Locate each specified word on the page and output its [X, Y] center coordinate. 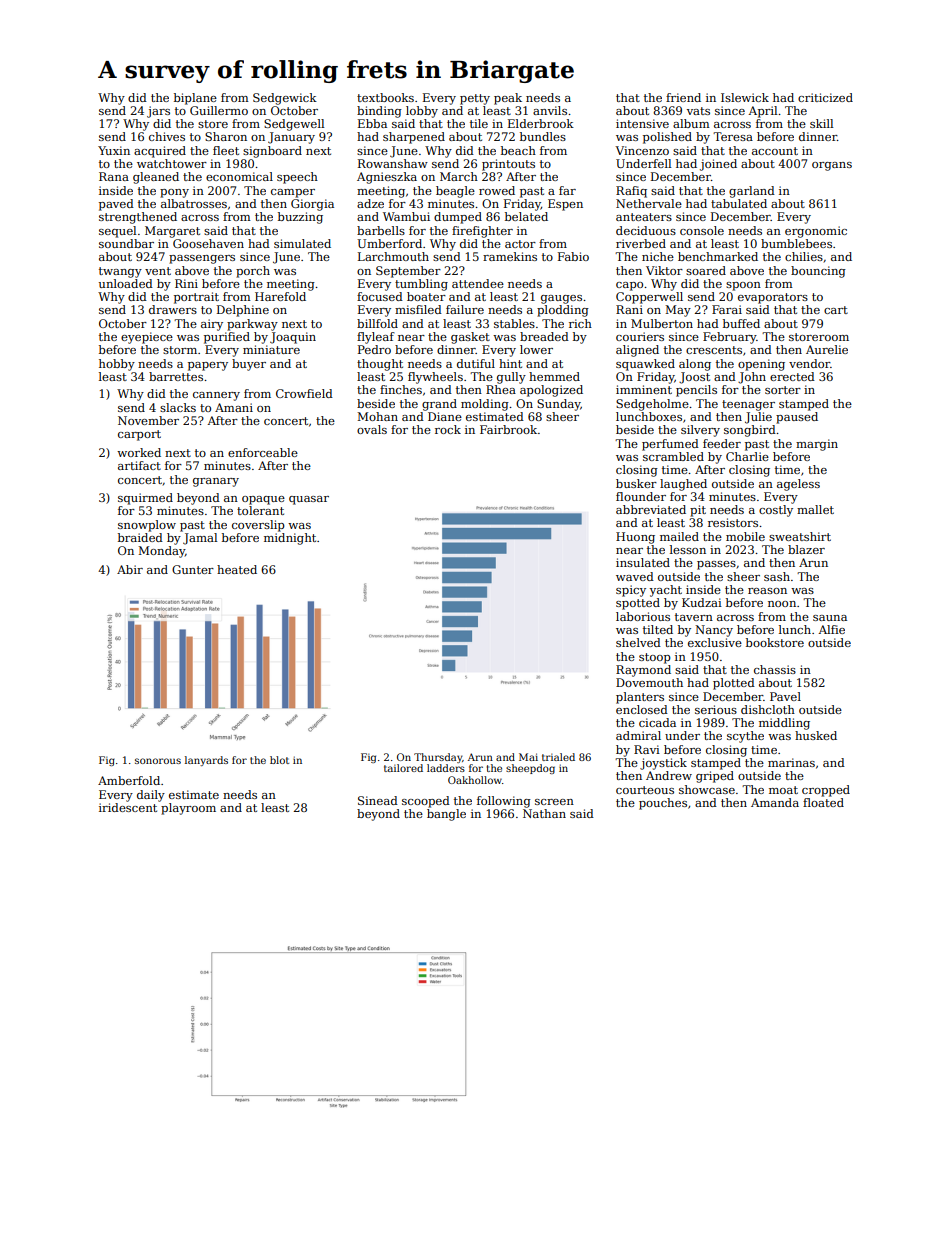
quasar [309, 500]
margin [817, 445]
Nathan [544, 813]
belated [526, 216]
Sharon [226, 136]
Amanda [775, 802]
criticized [825, 97]
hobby [117, 365]
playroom [188, 809]
